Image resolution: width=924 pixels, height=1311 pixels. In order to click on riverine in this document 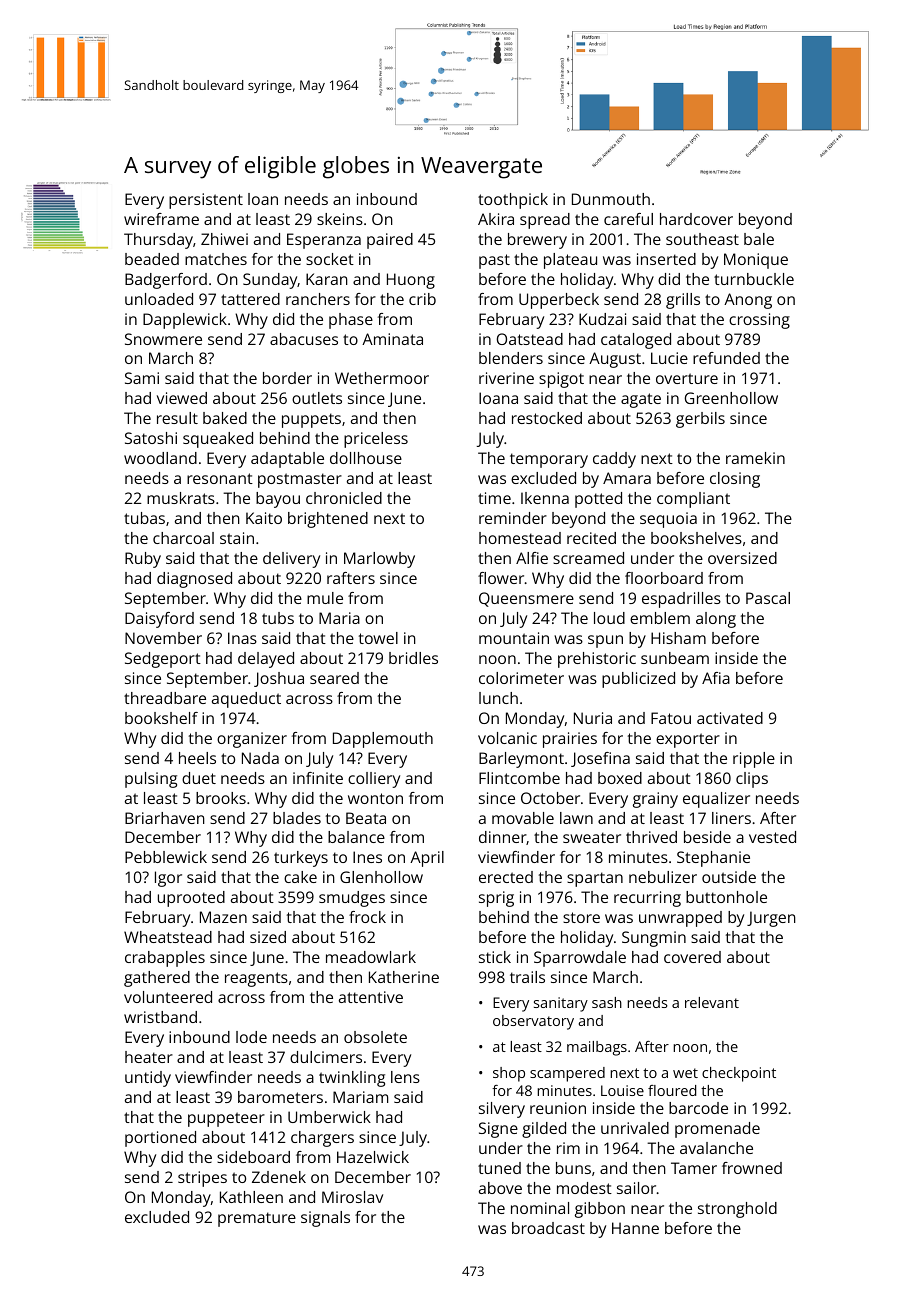, I will do `click(506, 378)`.
